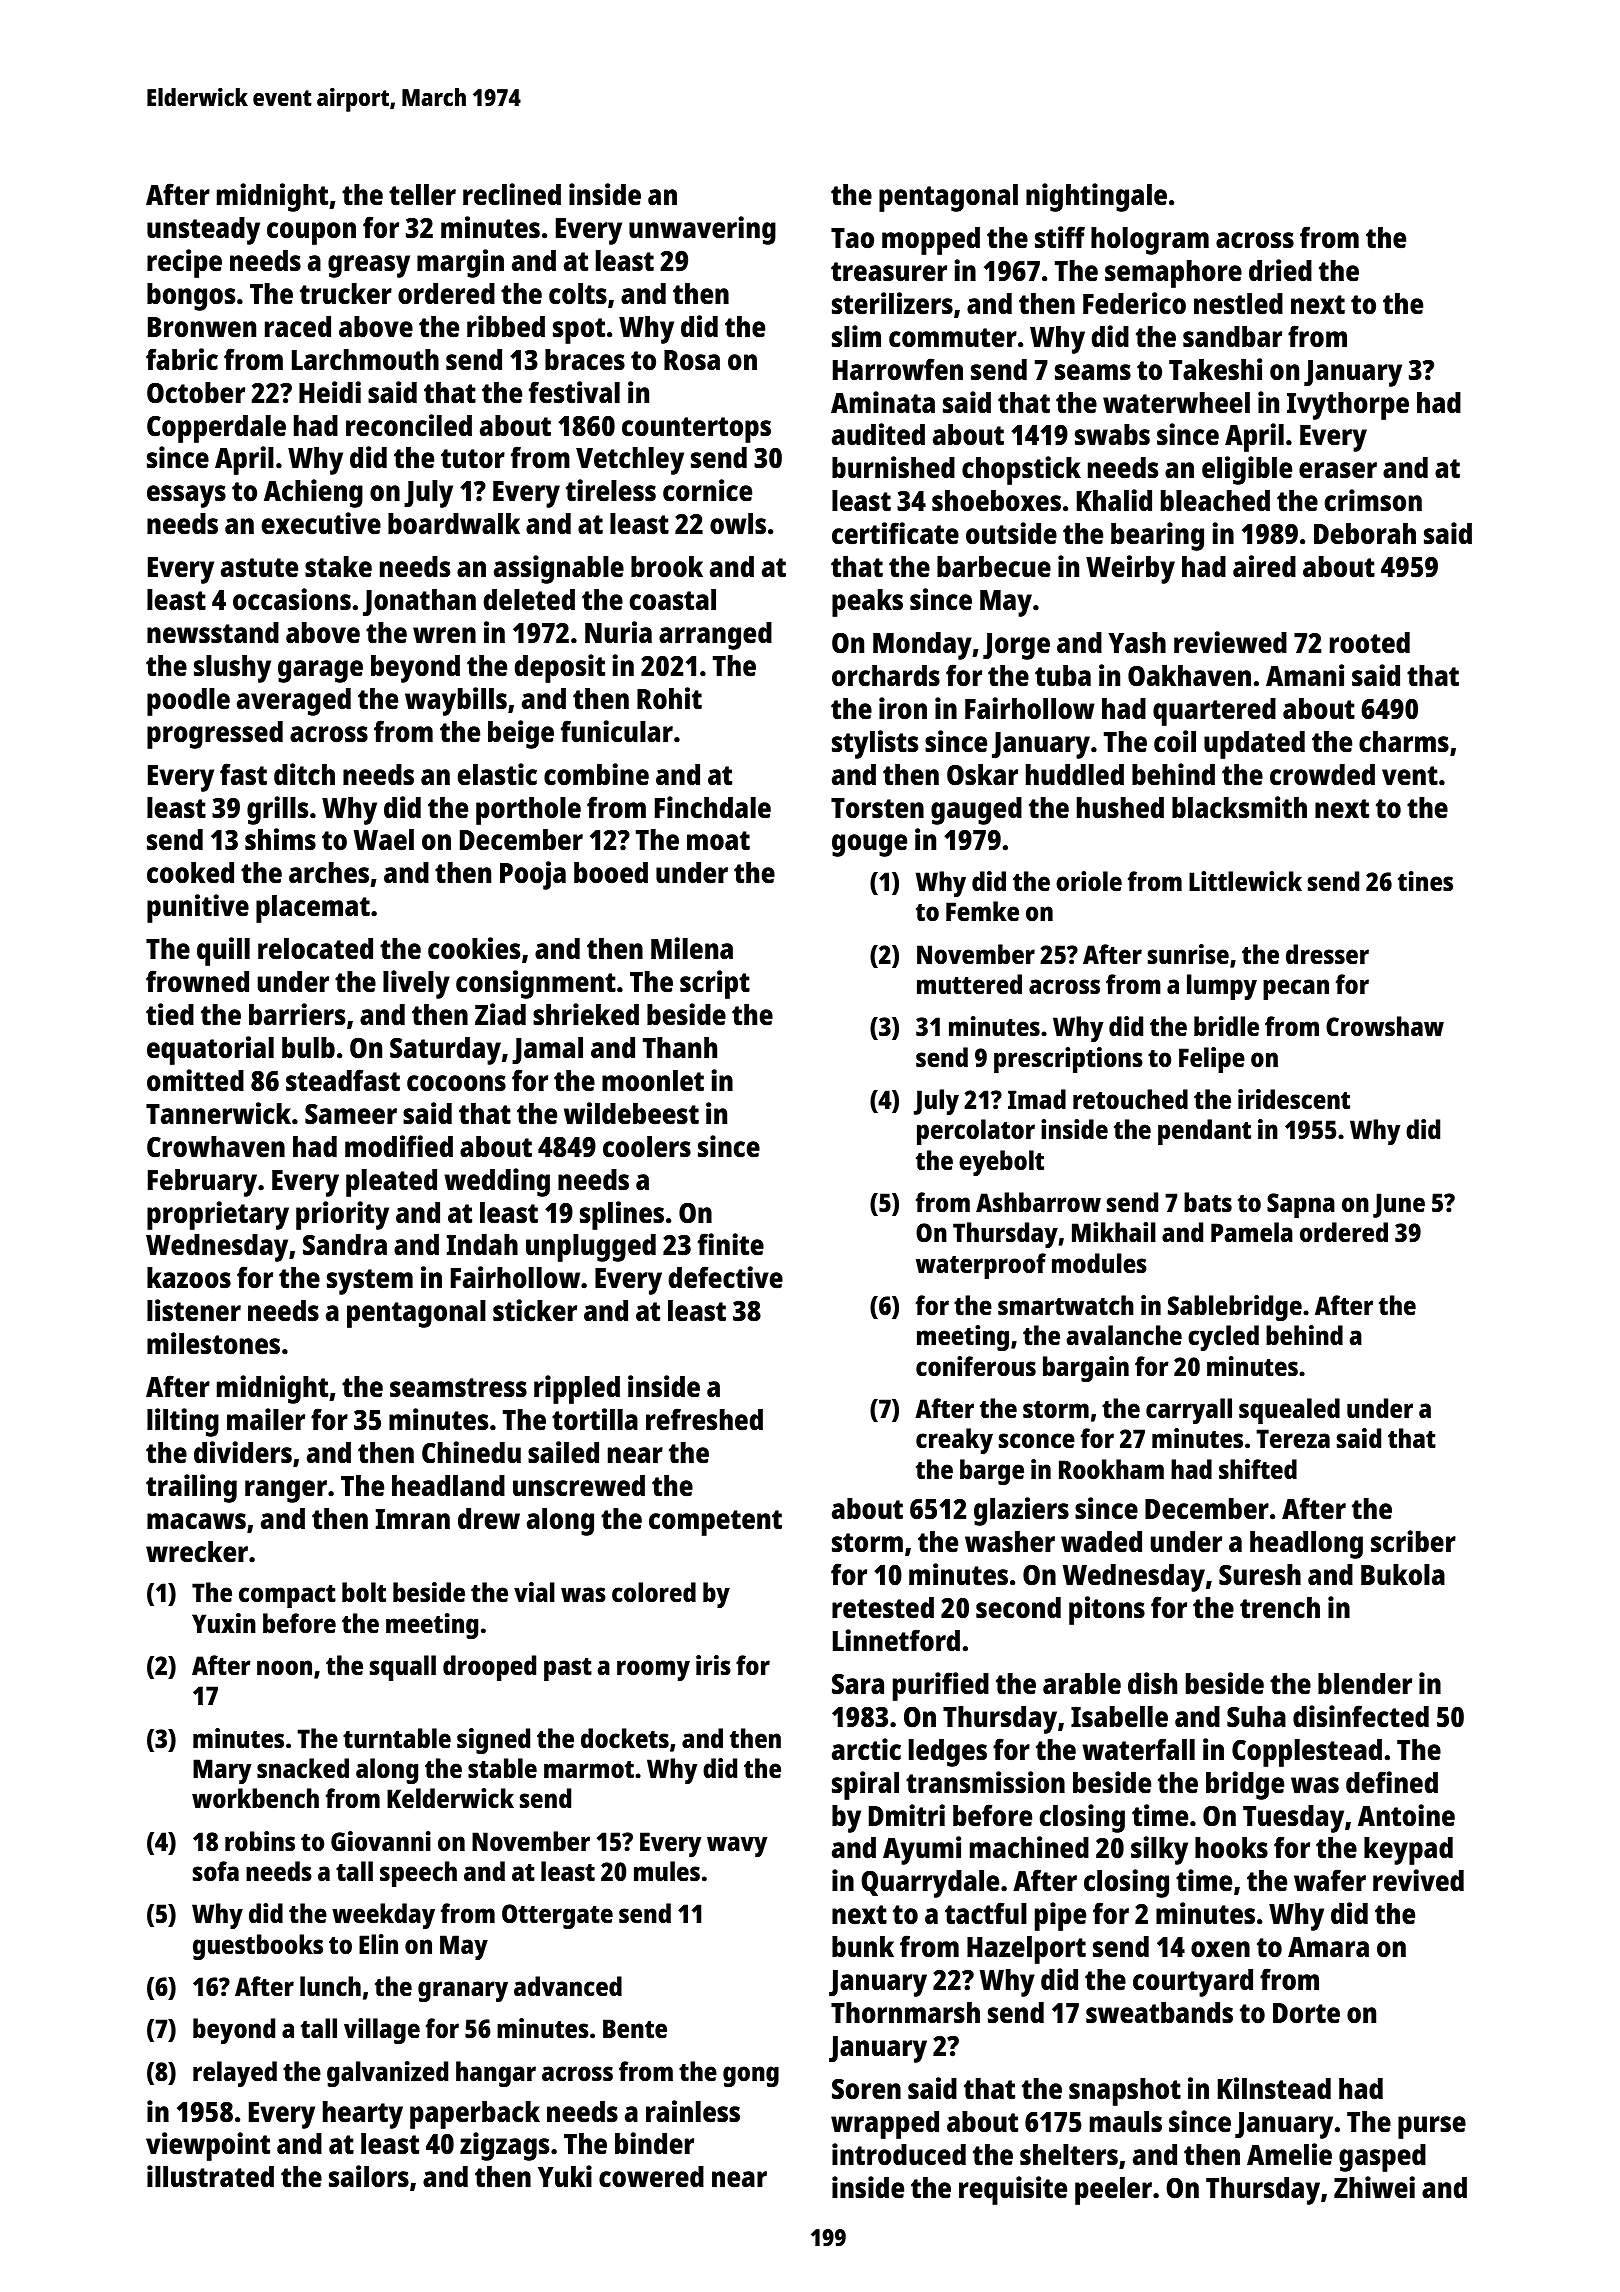  Describe the element at coordinates (707, 490) in the screenshot. I see `cornice` at that location.
